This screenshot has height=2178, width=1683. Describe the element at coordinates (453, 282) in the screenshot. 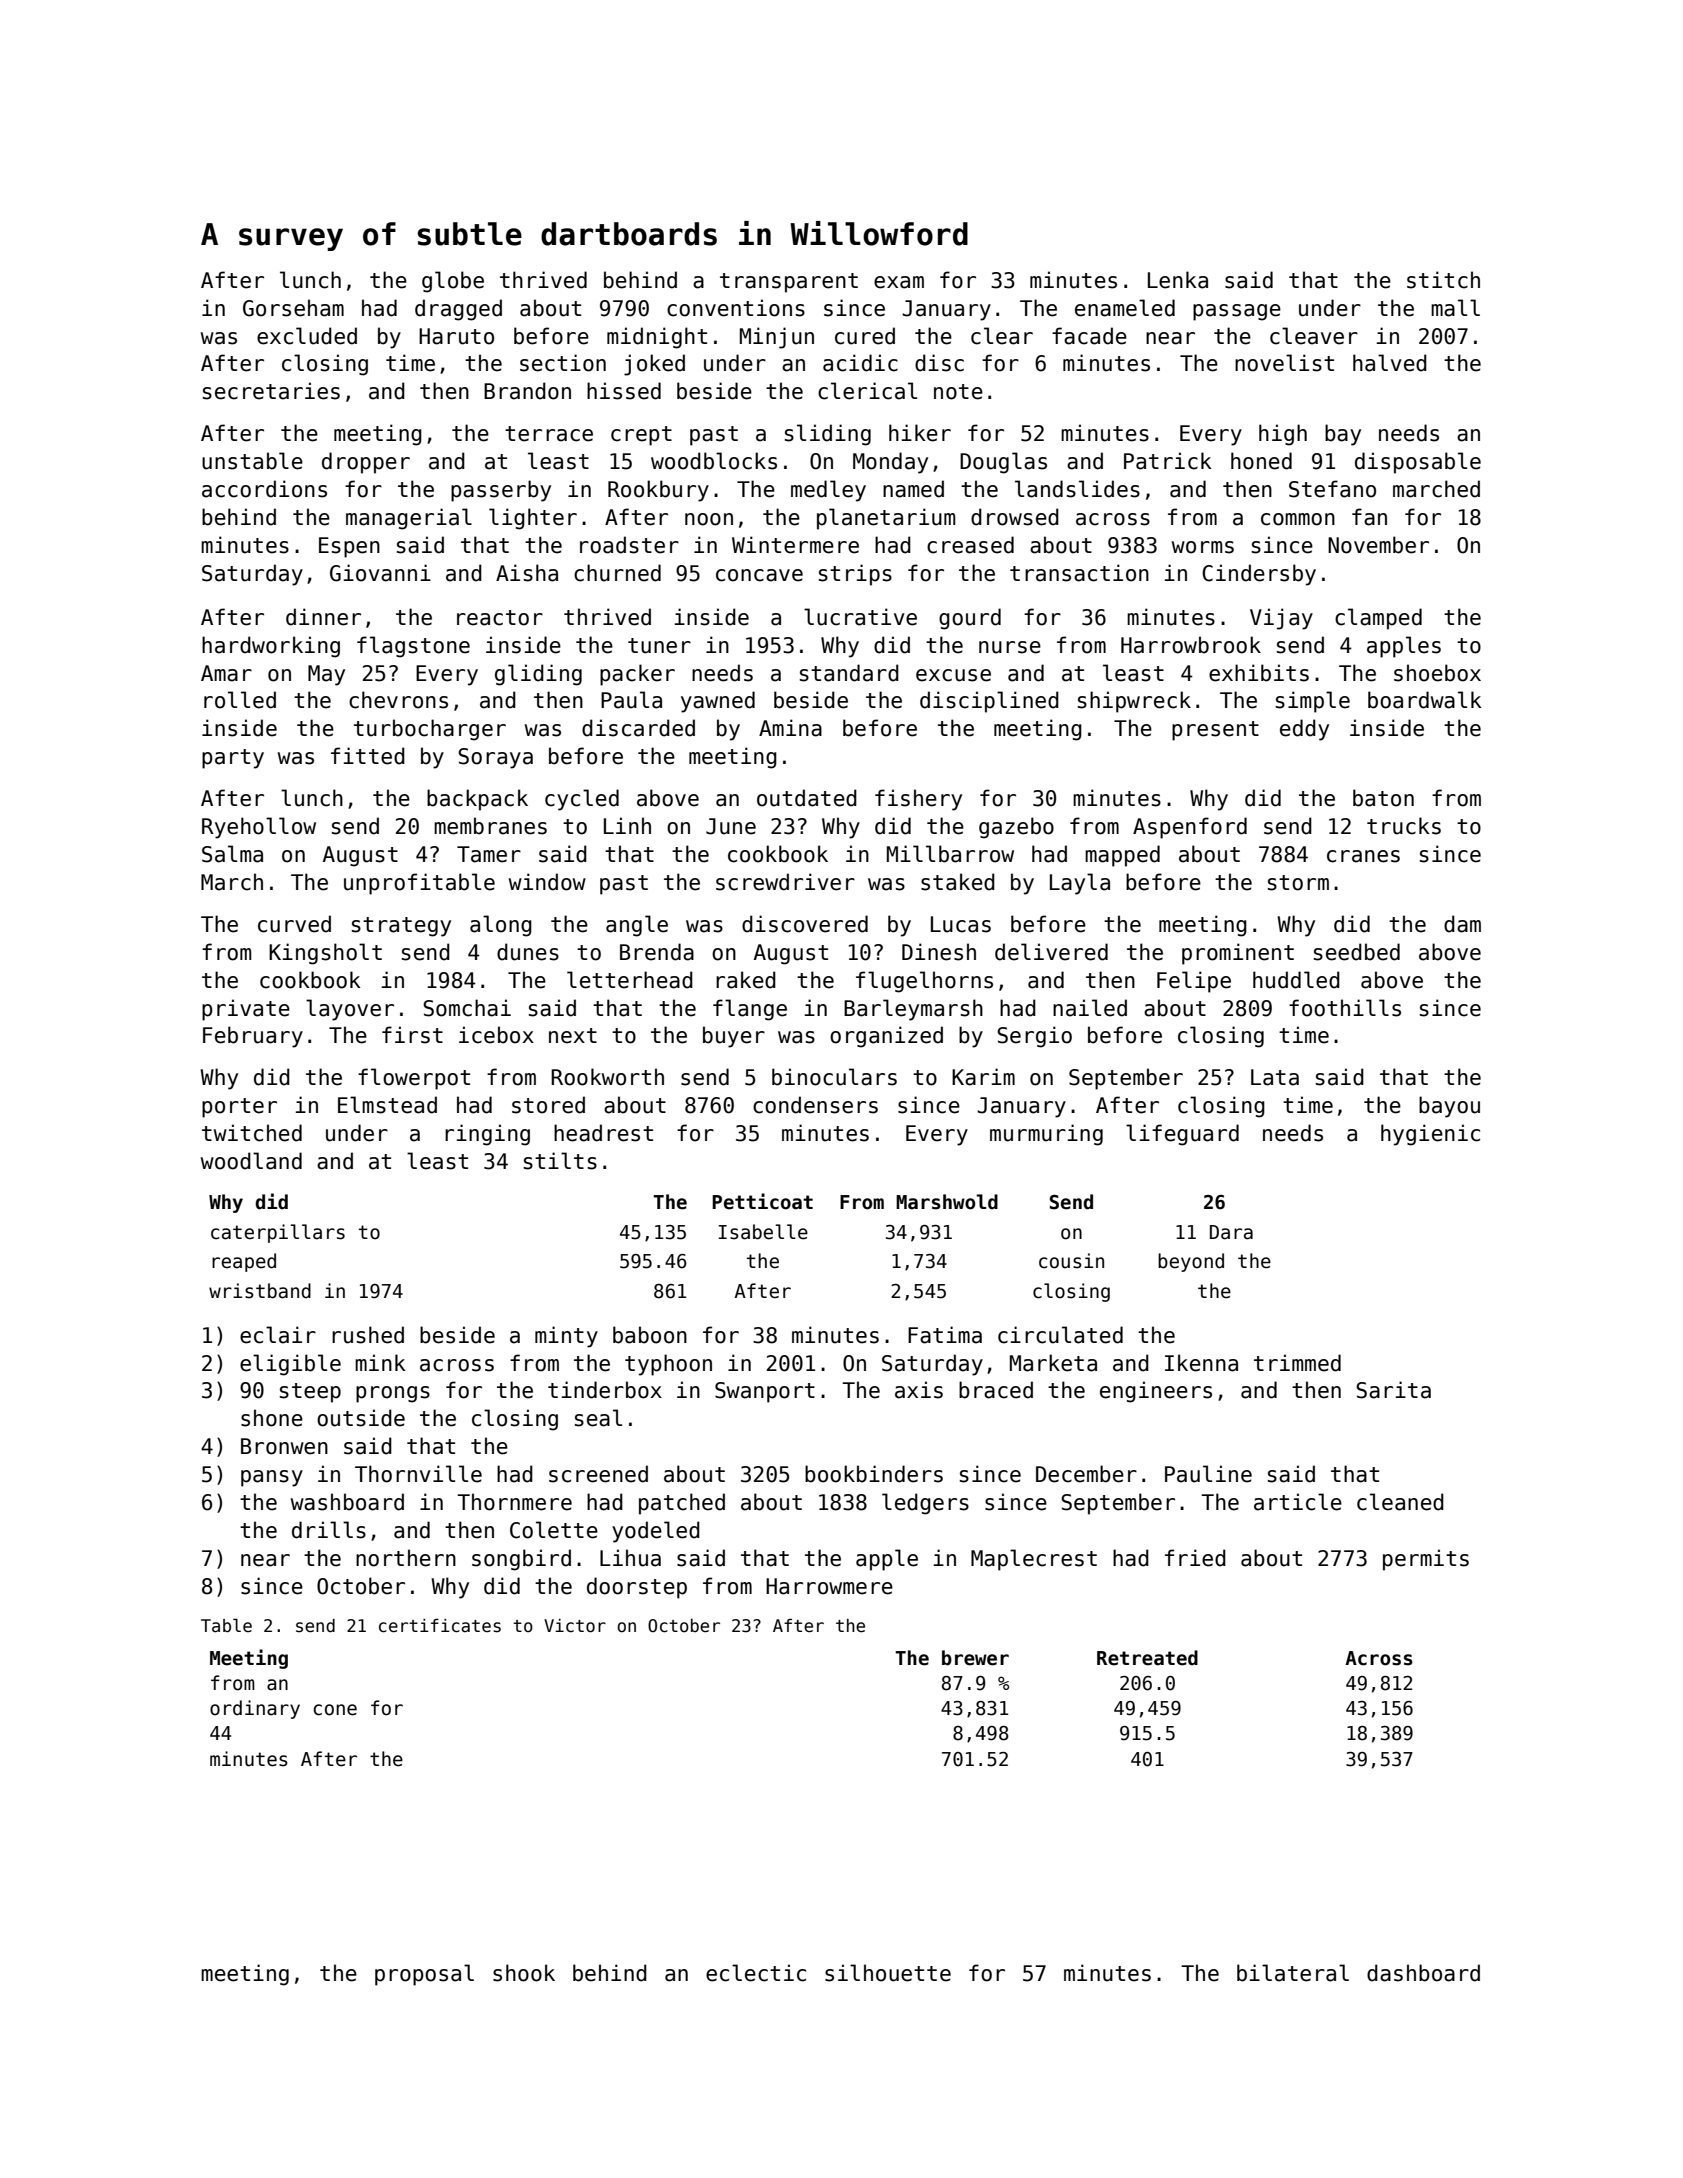

I see `globe` at that location.
